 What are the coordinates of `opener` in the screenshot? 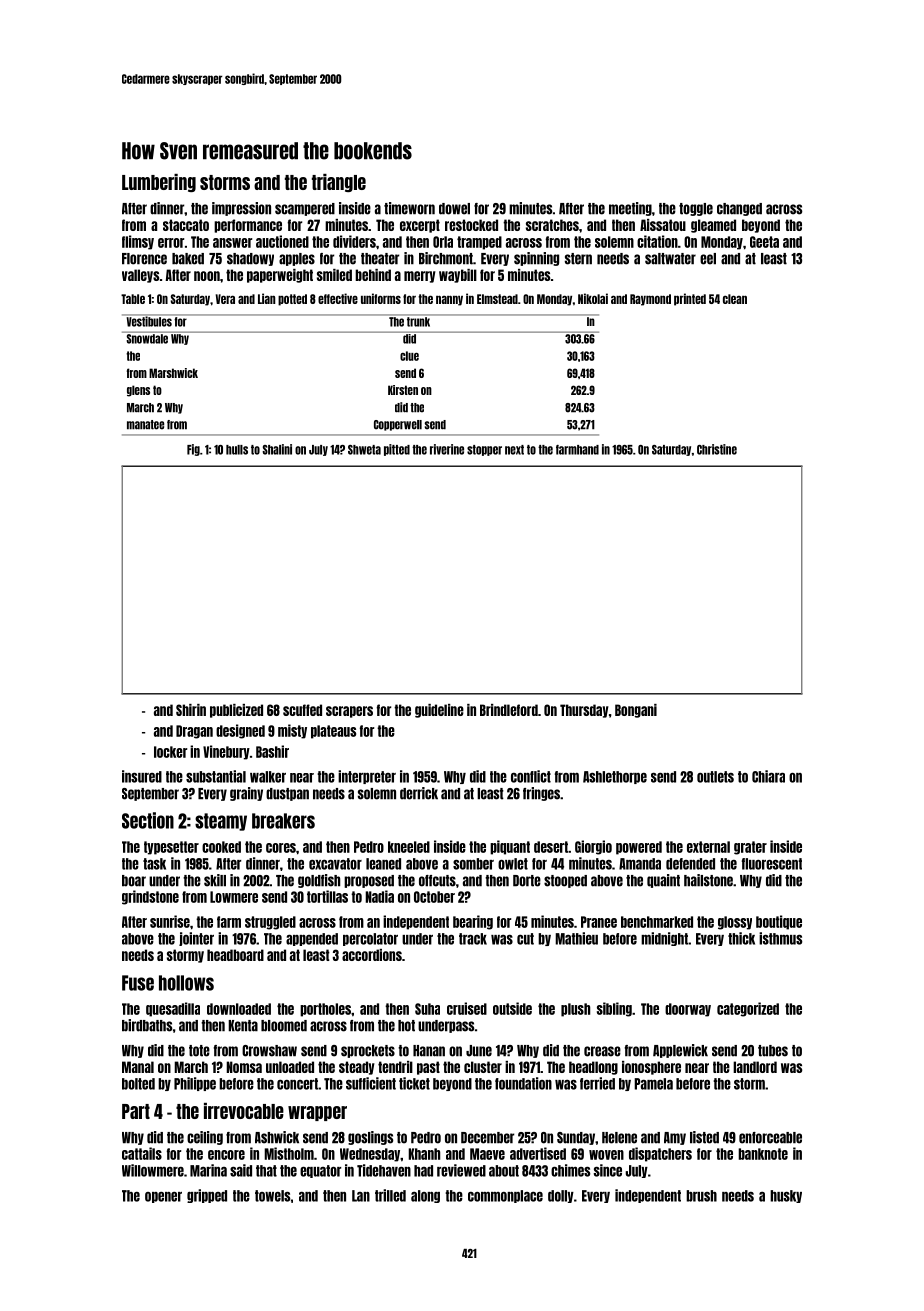 It's located at (163, 1197).
